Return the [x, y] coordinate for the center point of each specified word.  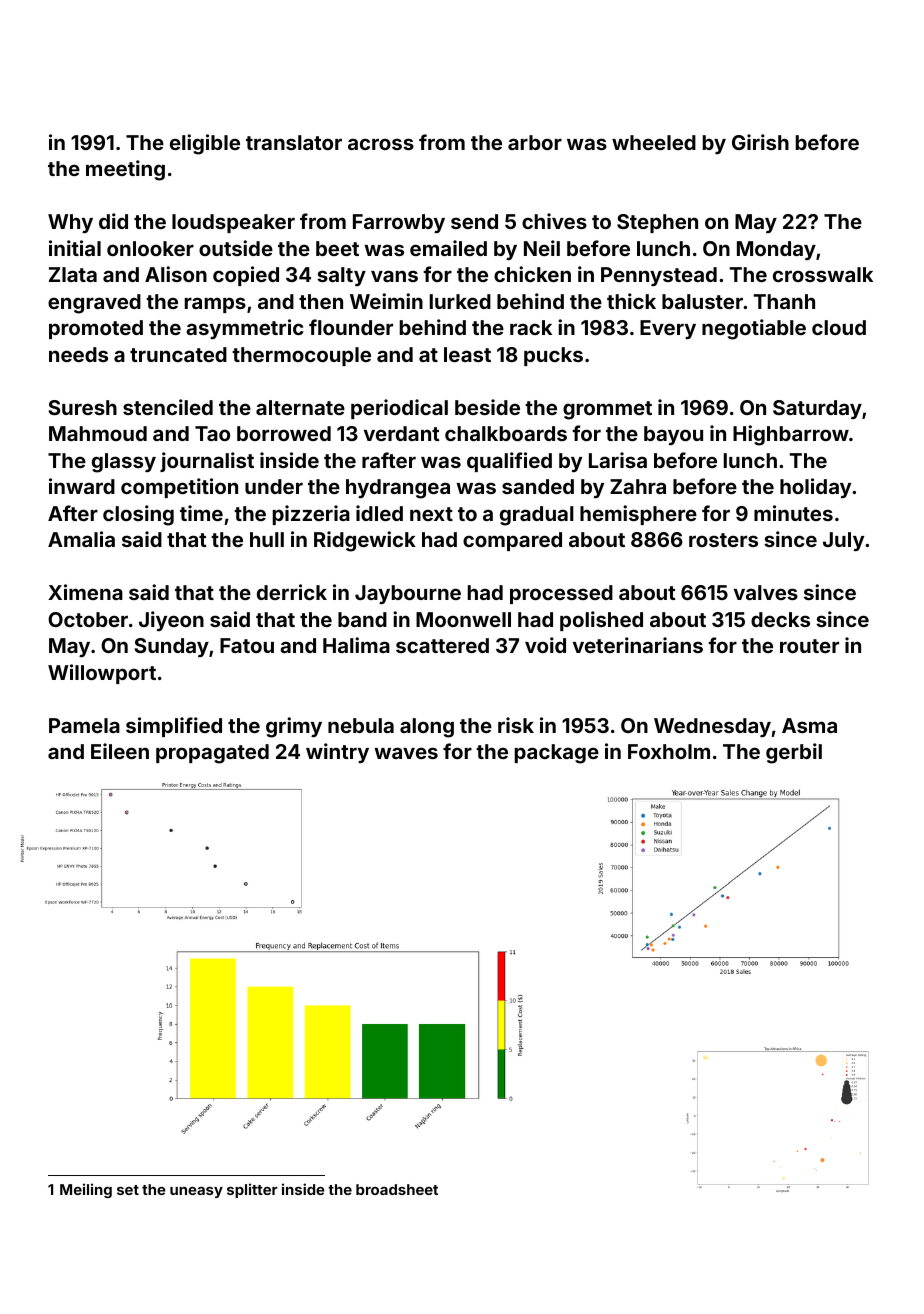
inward [82, 486]
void [545, 645]
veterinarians [638, 645]
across [381, 144]
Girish [760, 142]
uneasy [196, 1192]
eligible [205, 144]
